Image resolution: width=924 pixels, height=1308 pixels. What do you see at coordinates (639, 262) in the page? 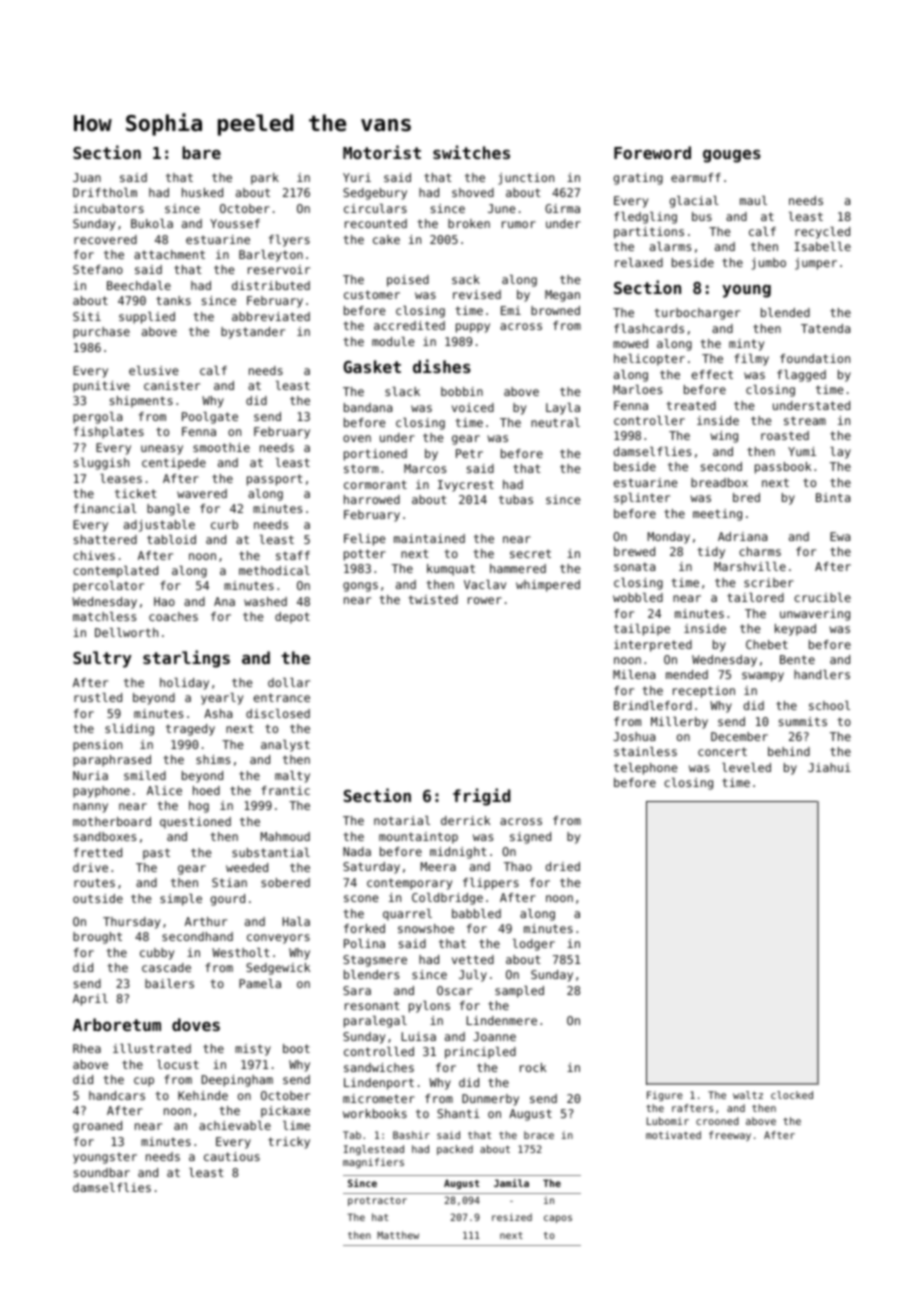
I see `relaxed` at bounding box center [639, 262].
